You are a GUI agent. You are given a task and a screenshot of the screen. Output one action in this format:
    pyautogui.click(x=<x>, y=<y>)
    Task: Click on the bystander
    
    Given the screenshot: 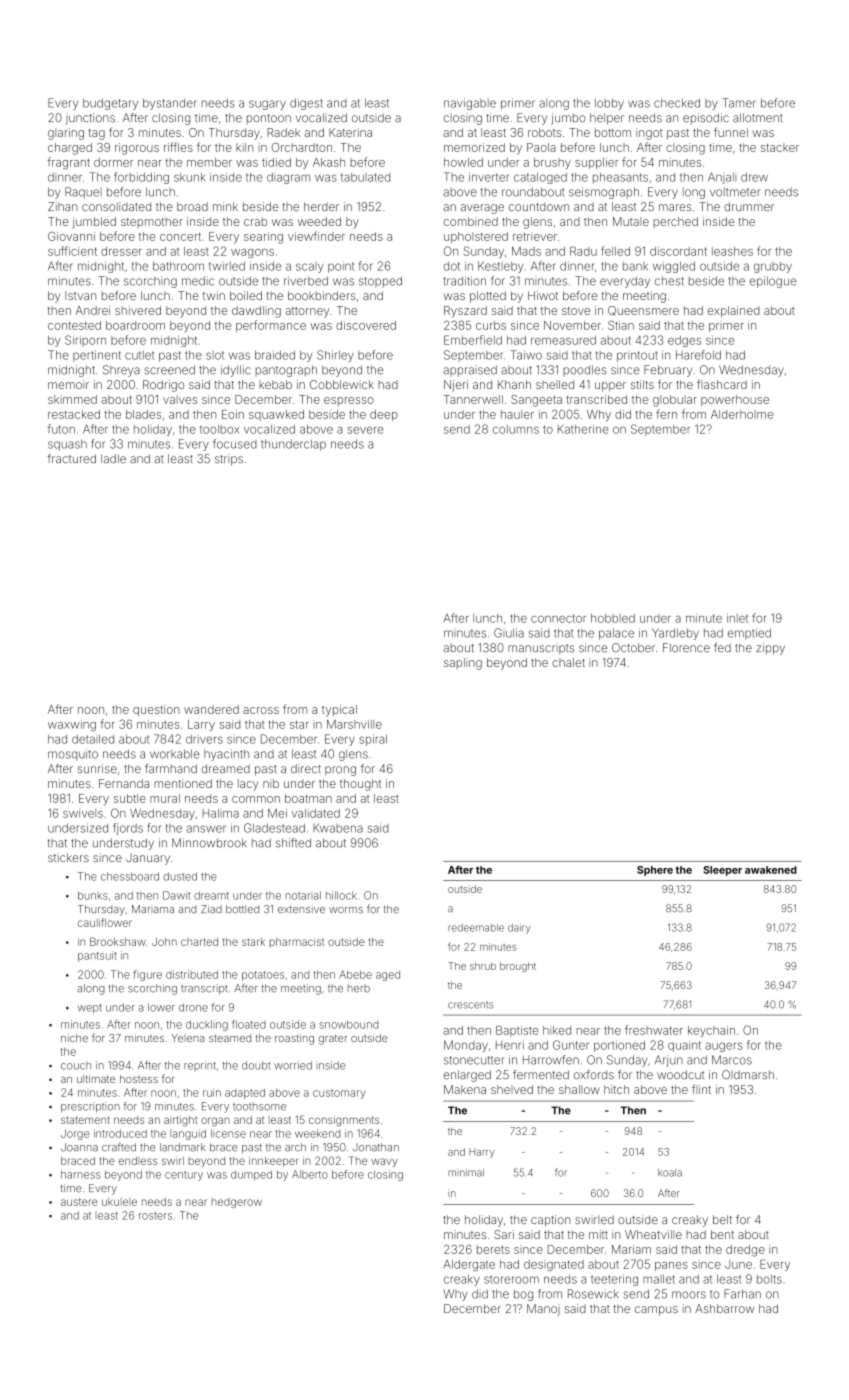 What is the action you would take?
    pyautogui.click(x=170, y=104)
